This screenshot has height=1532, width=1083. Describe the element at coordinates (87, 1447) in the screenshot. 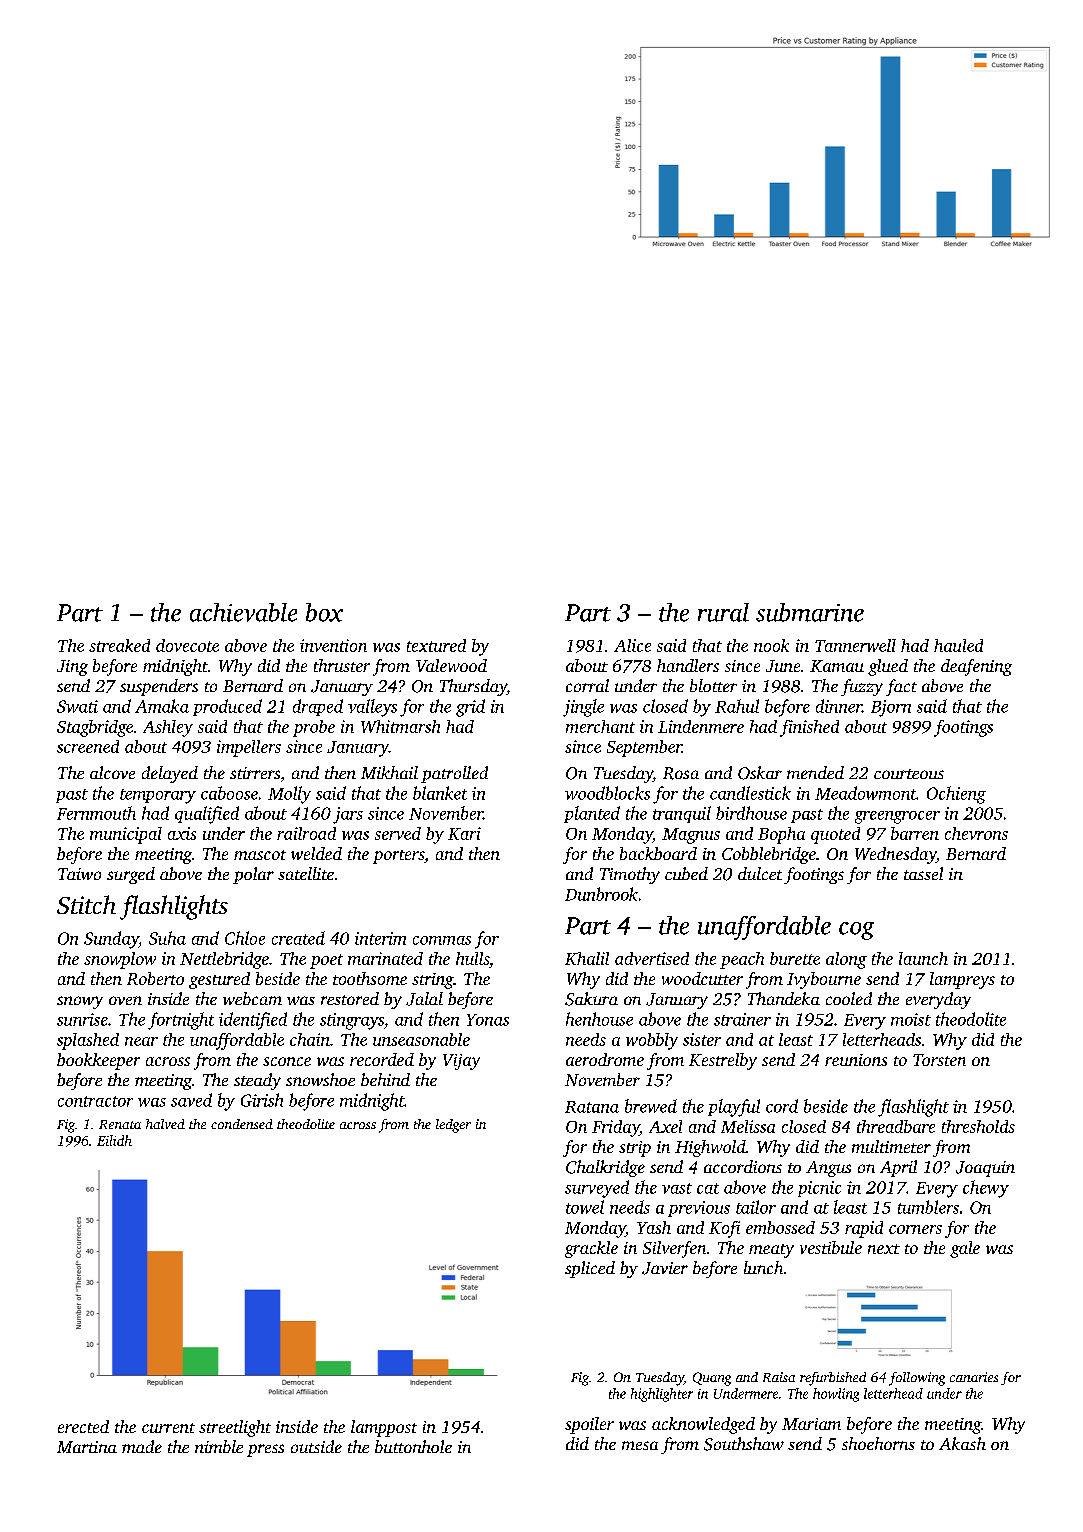

I see `Martina` at that location.
